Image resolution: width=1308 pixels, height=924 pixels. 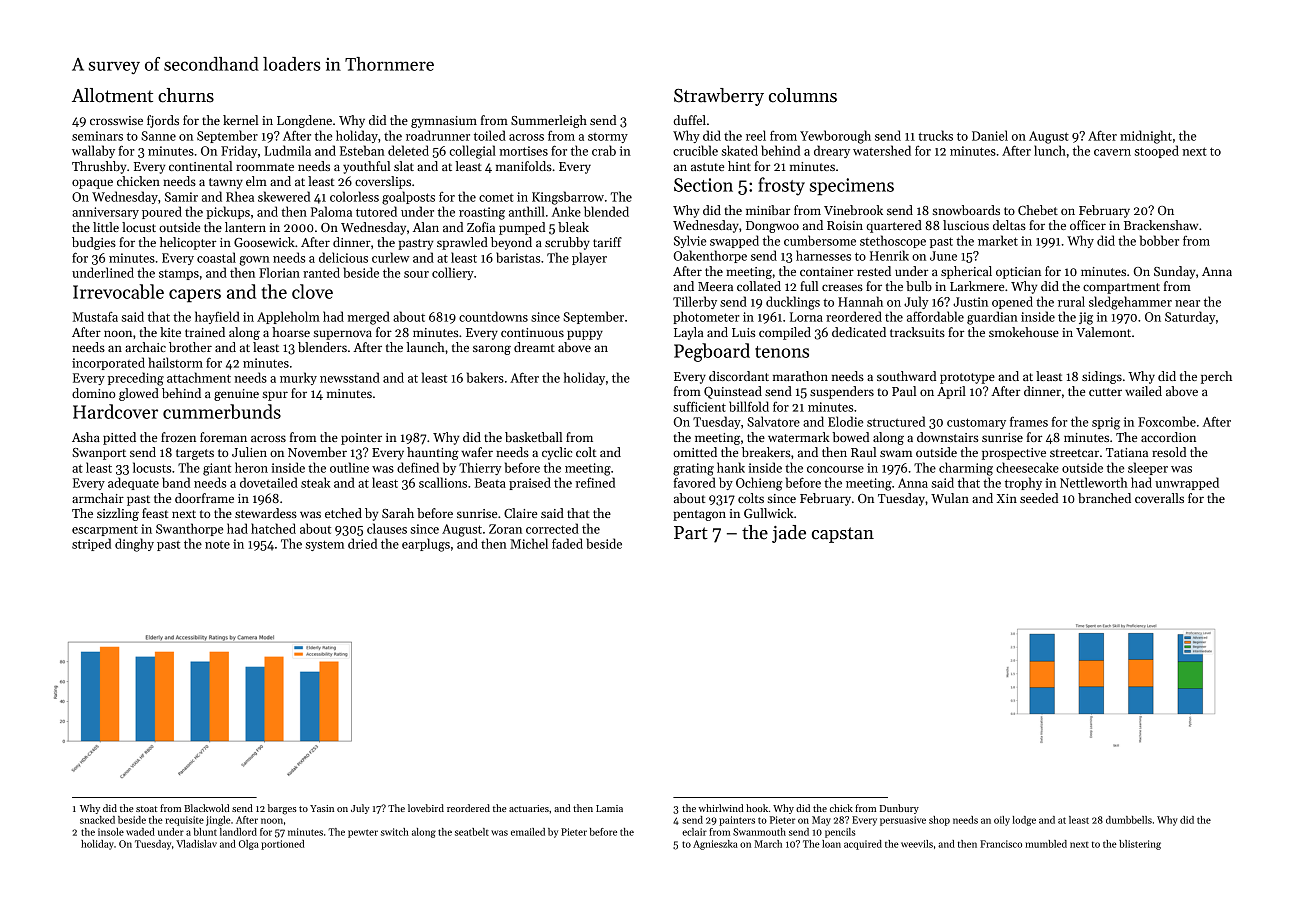 What do you see at coordinates (1027, 467) in the screenshot?
I see `cheesecake` at bounding box center [1027, 467].
